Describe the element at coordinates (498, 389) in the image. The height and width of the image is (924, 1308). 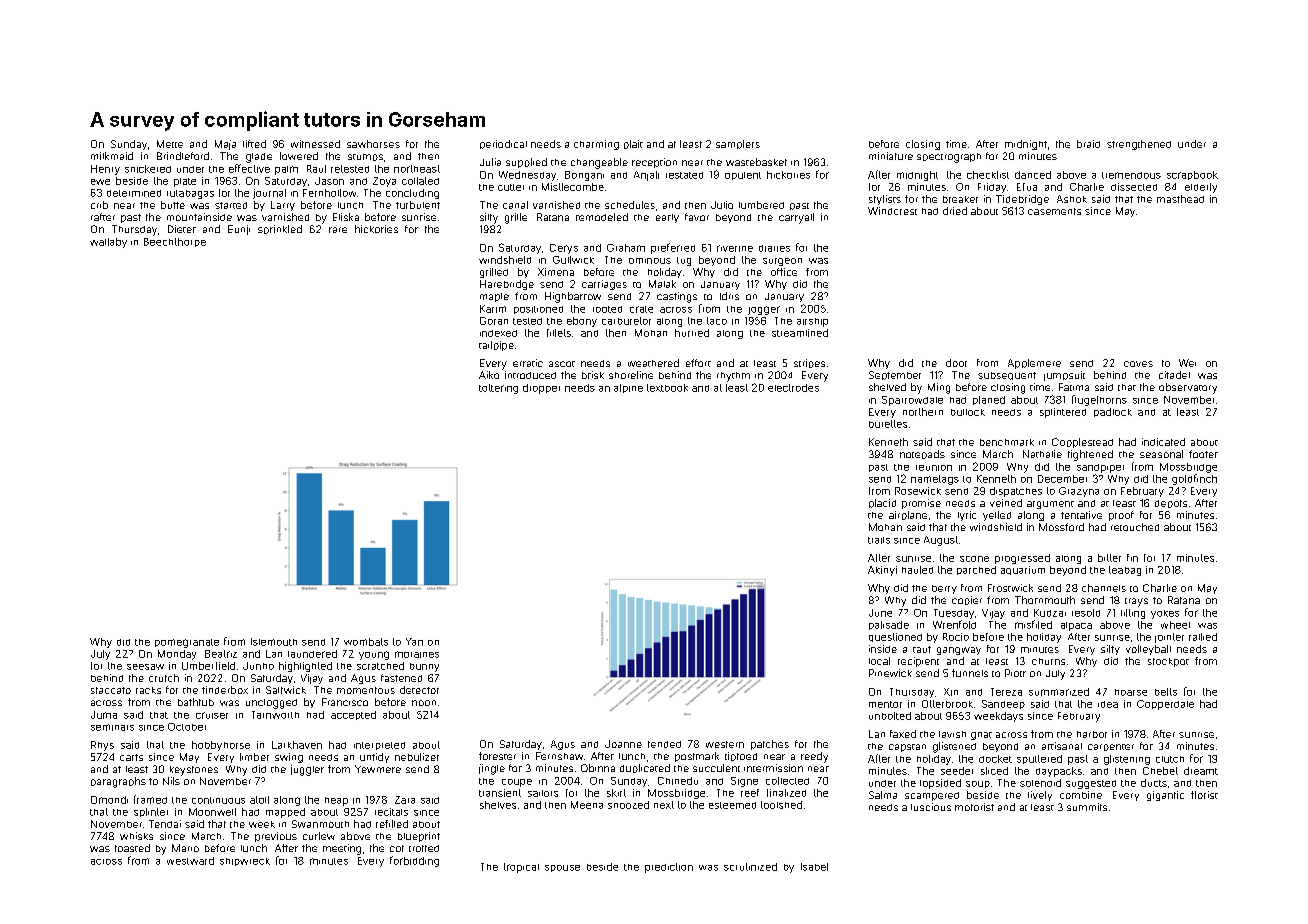
I see `tottering` at that location.
